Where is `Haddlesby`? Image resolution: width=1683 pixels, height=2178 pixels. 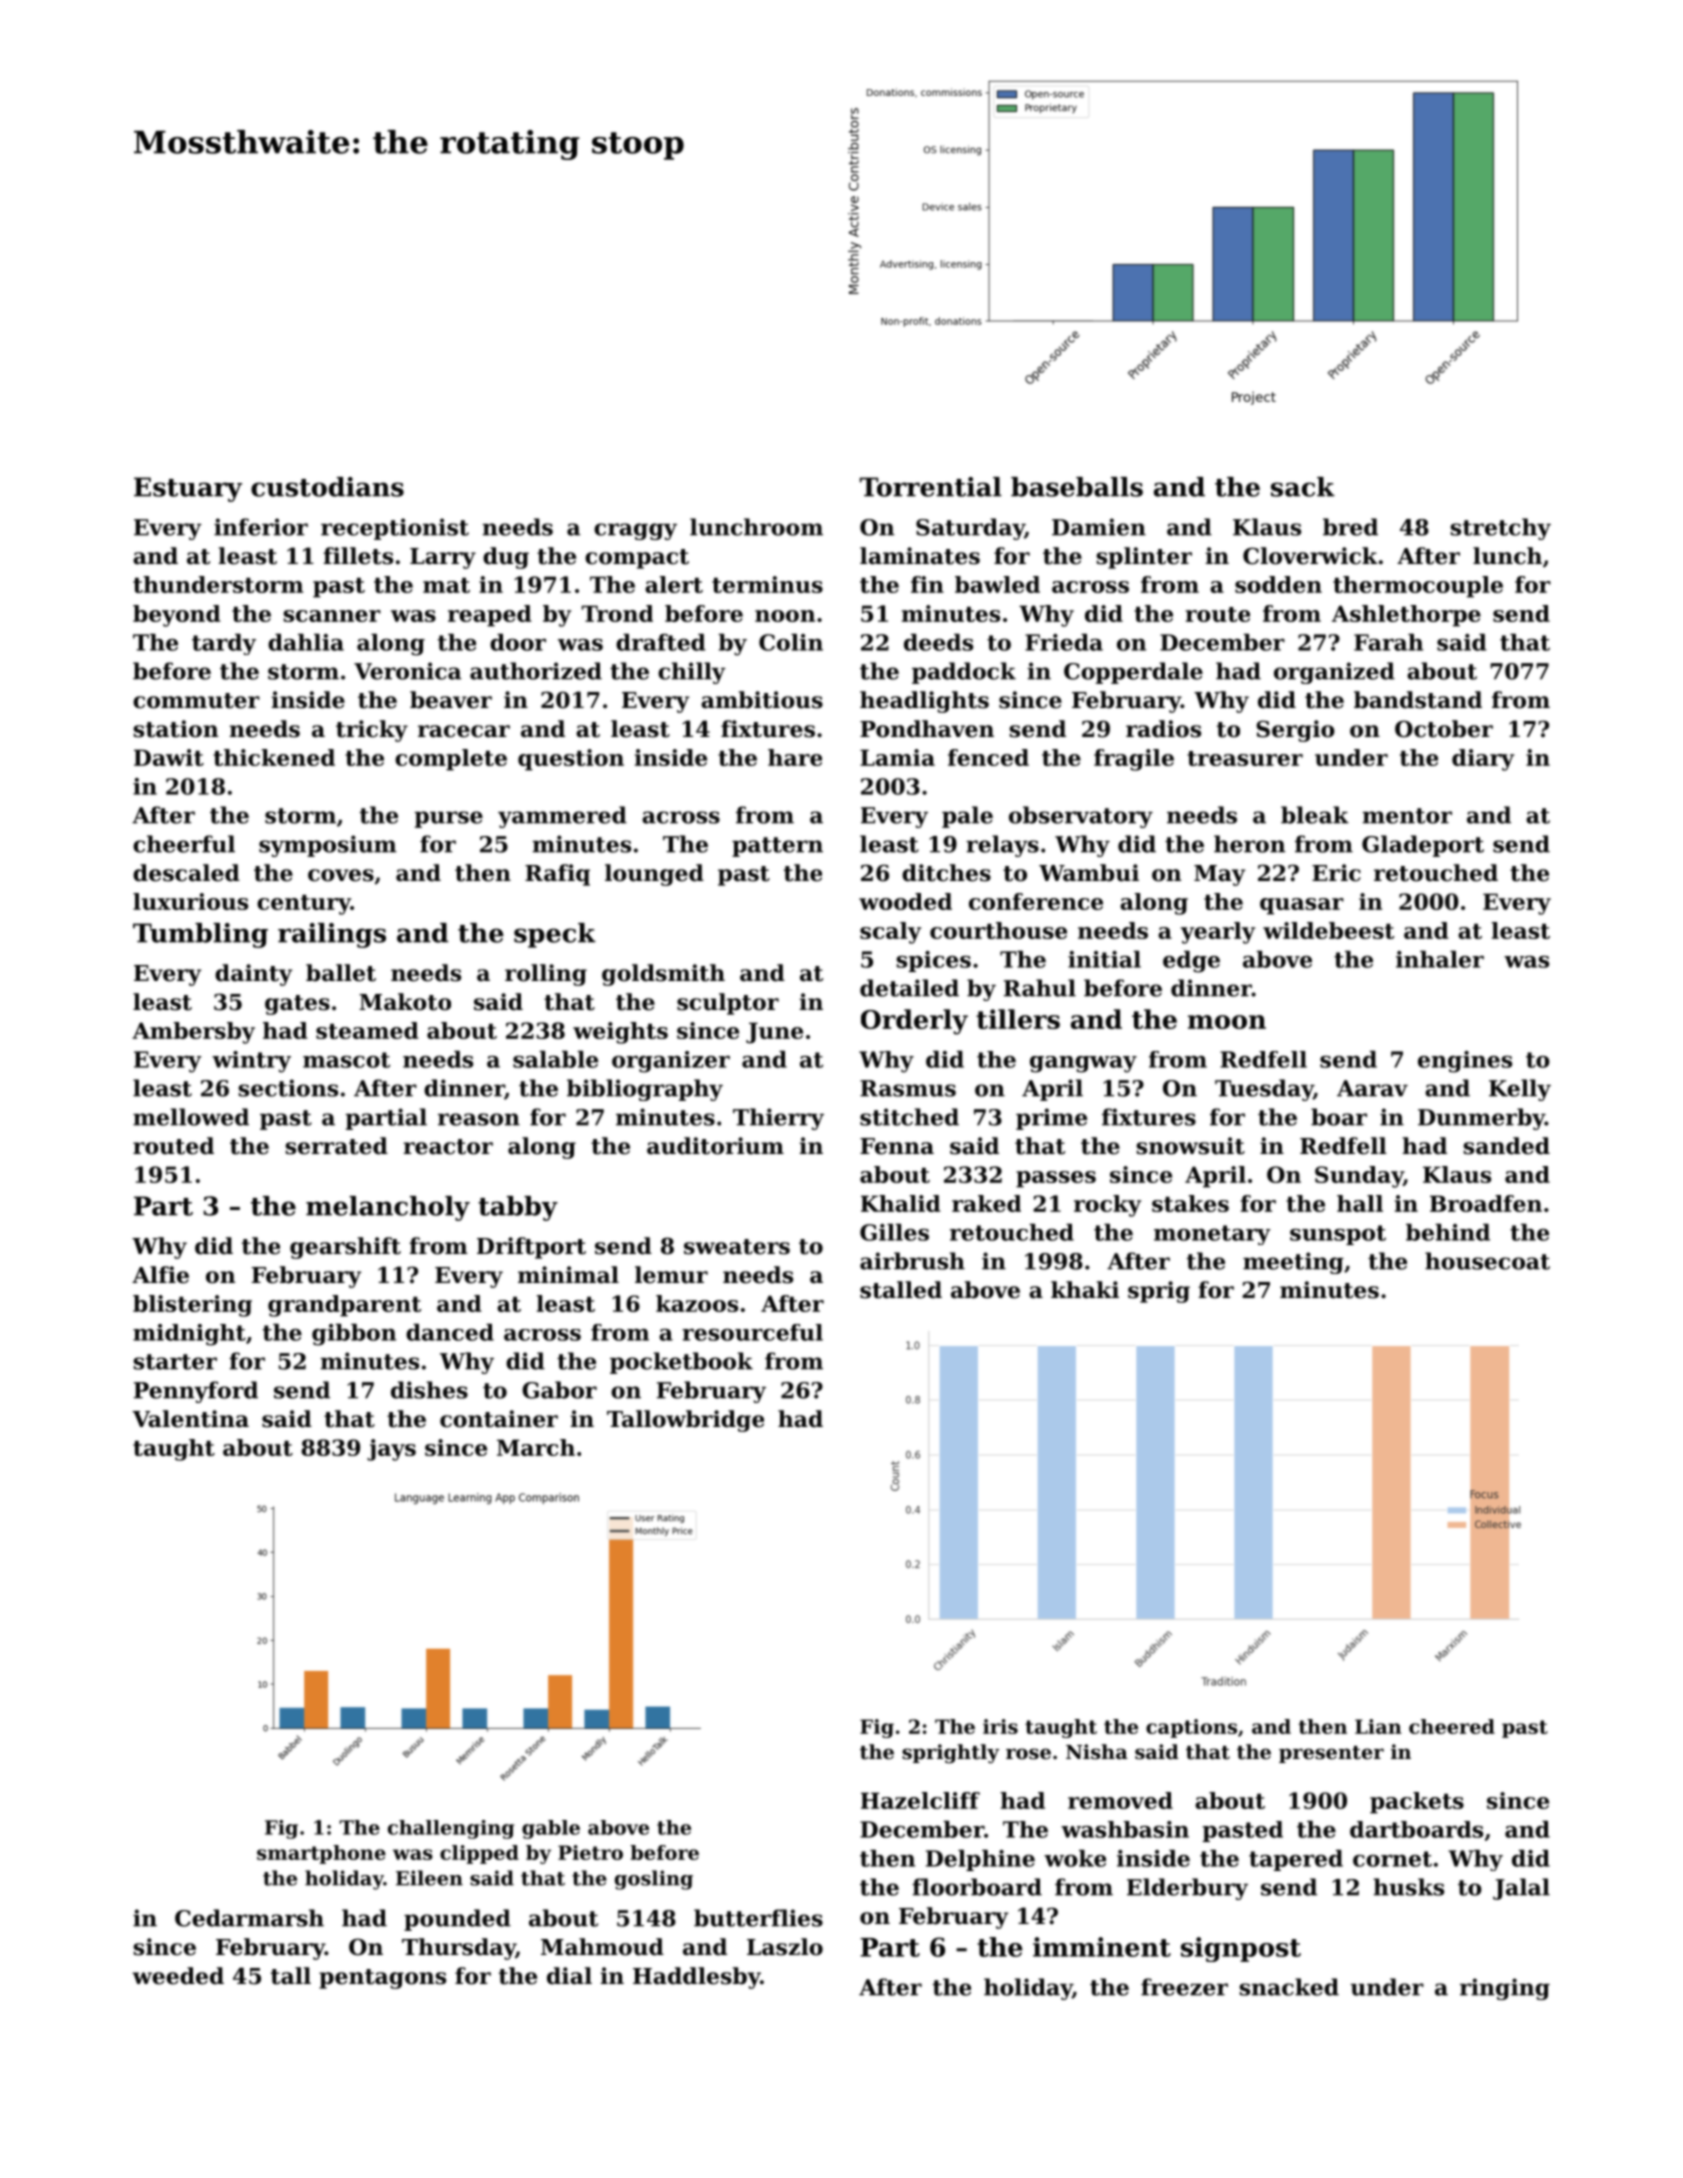
Haddlesby is located at coordinates (696, 1978).
